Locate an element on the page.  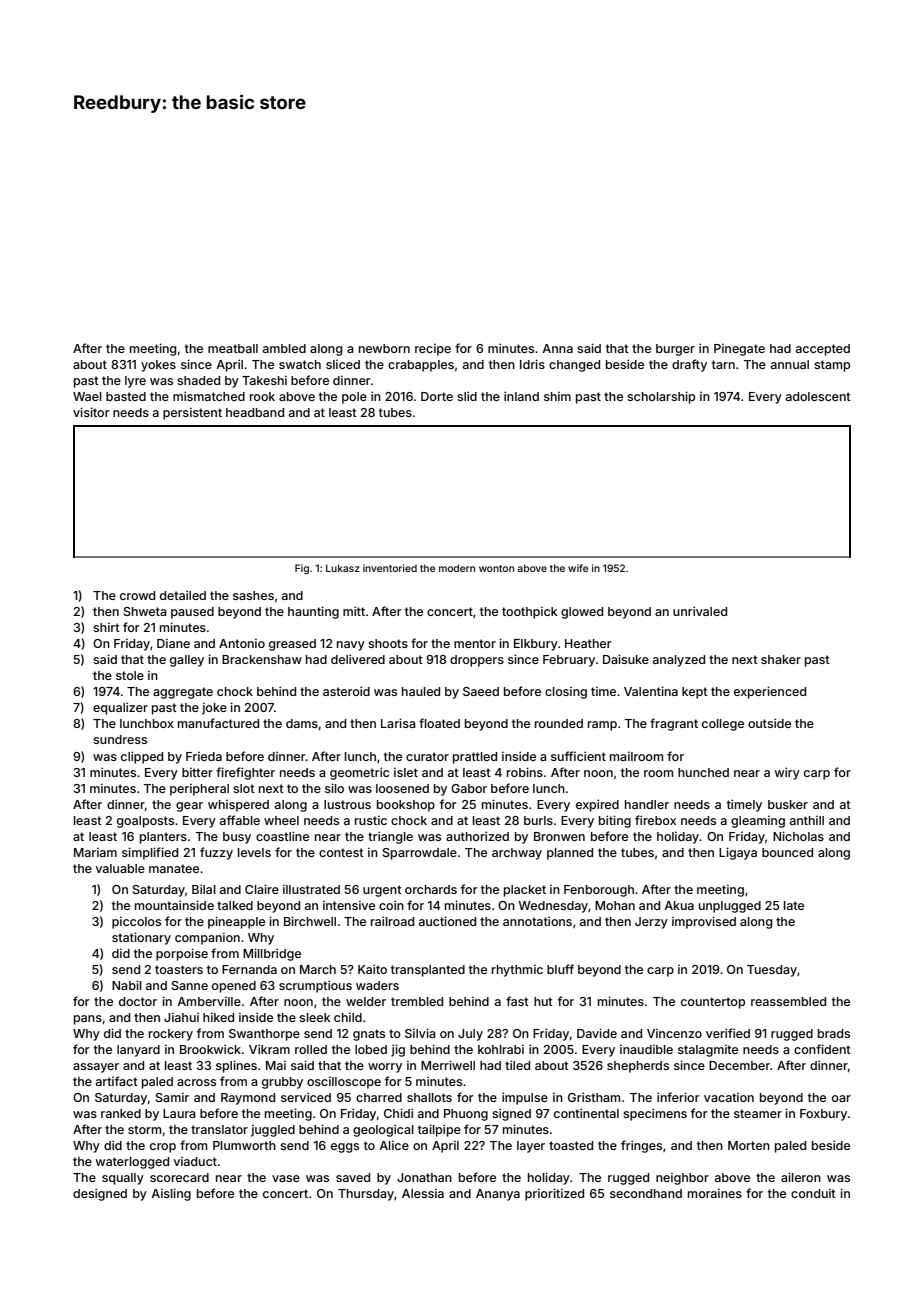
Pinegate is located at coordinates (739, 349).
